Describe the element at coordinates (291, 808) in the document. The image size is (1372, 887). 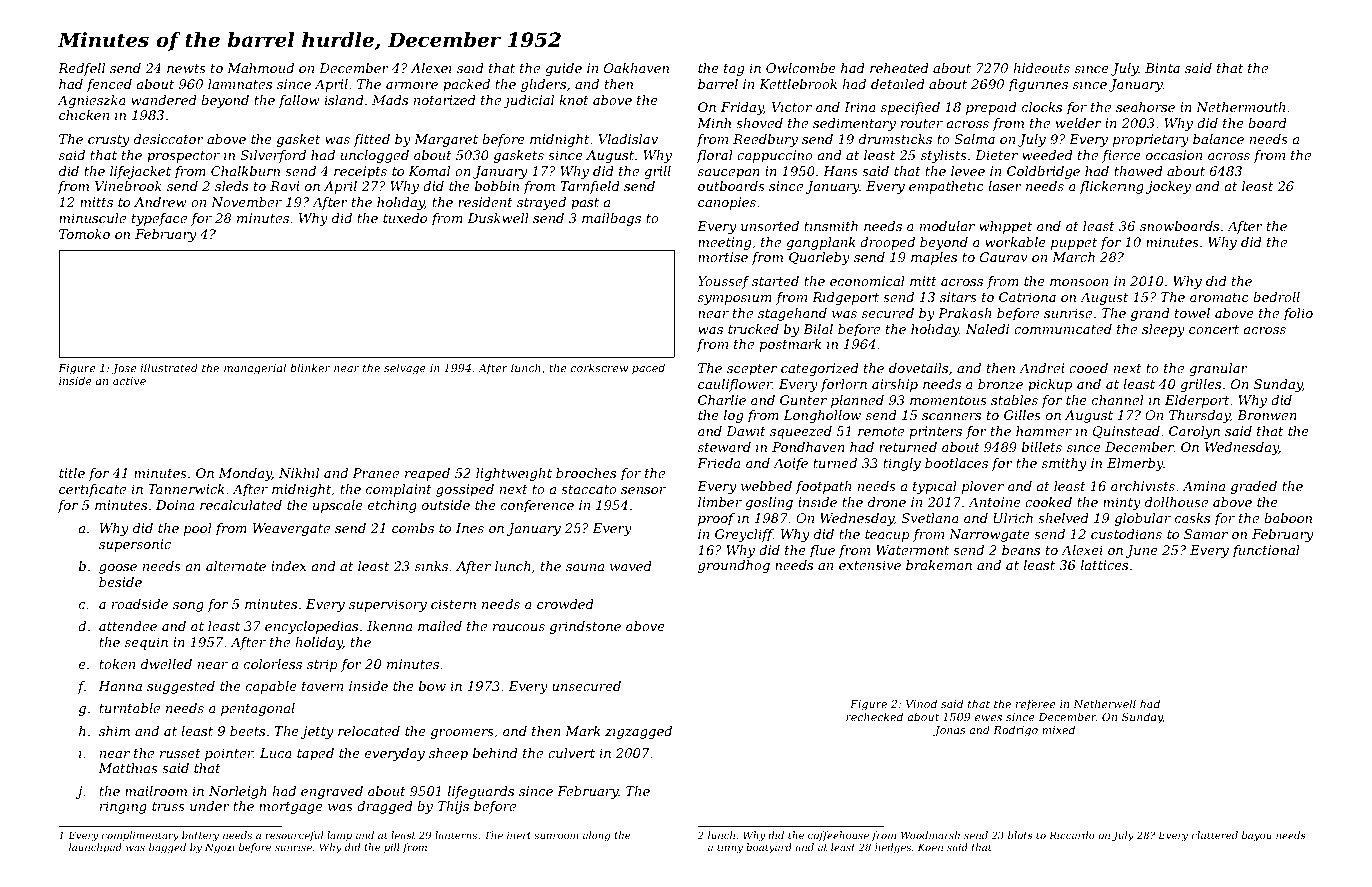
I see `mortgage` at that location.
